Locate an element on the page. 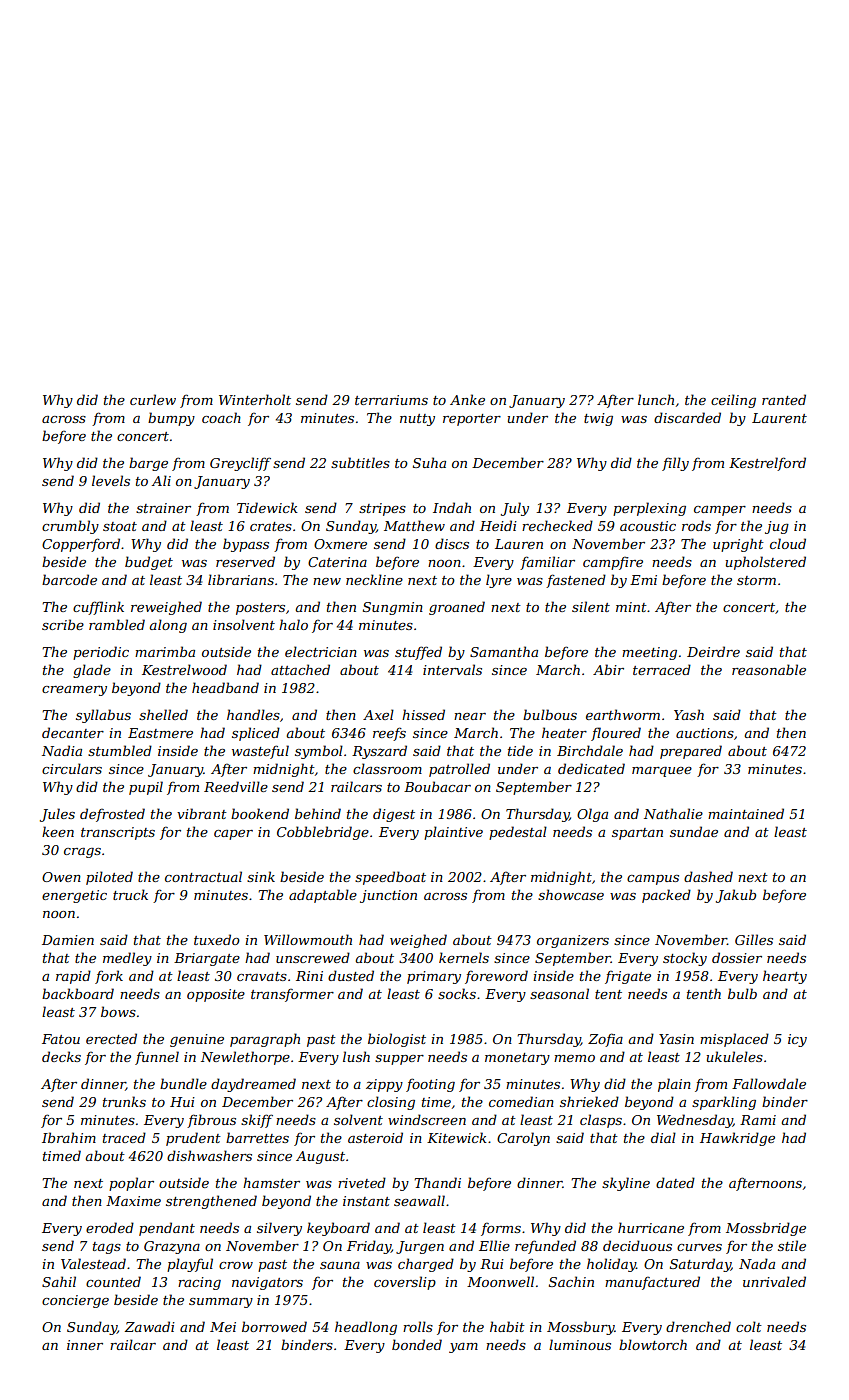 The image size is (849, 1400). drenched is located at coordinates (698, 1326).
